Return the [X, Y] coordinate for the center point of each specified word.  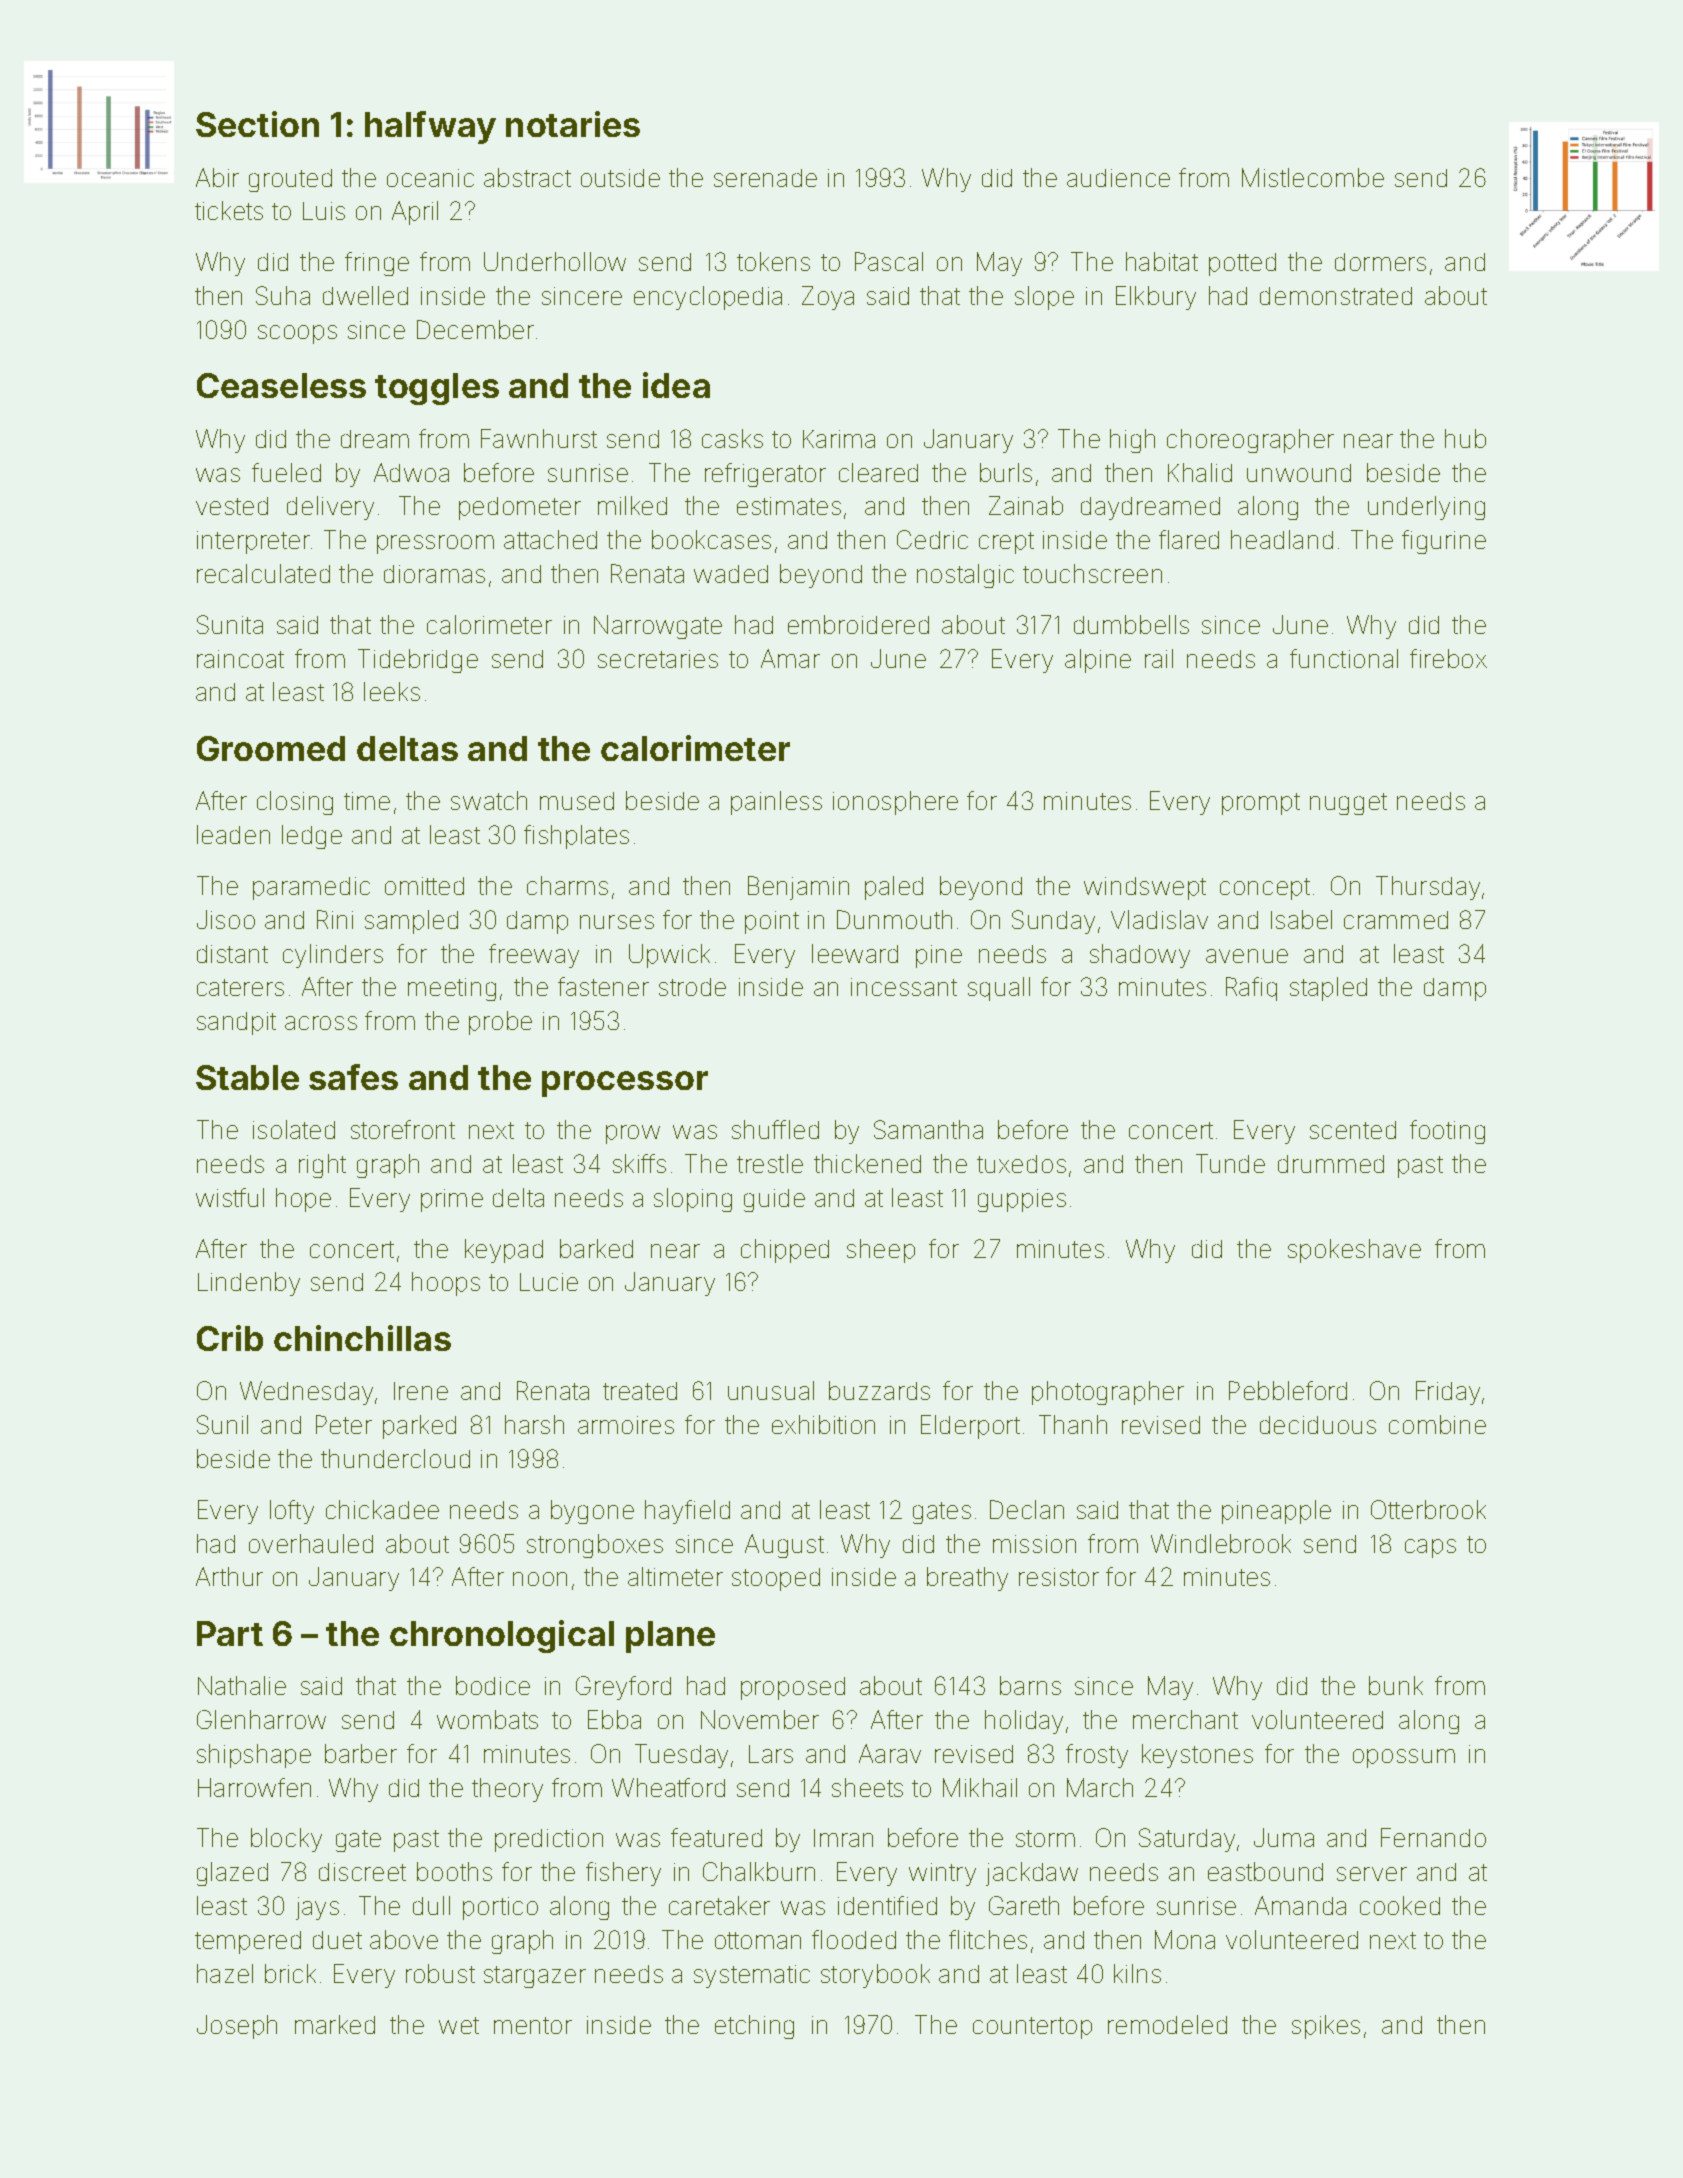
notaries [573, 124]
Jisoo [226, 919]
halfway [430, 127]
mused [577, 801]
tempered [248, 1942]
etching [754, 2027]
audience [1118, 178]
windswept [1145, 888]
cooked [1400, 1905]
